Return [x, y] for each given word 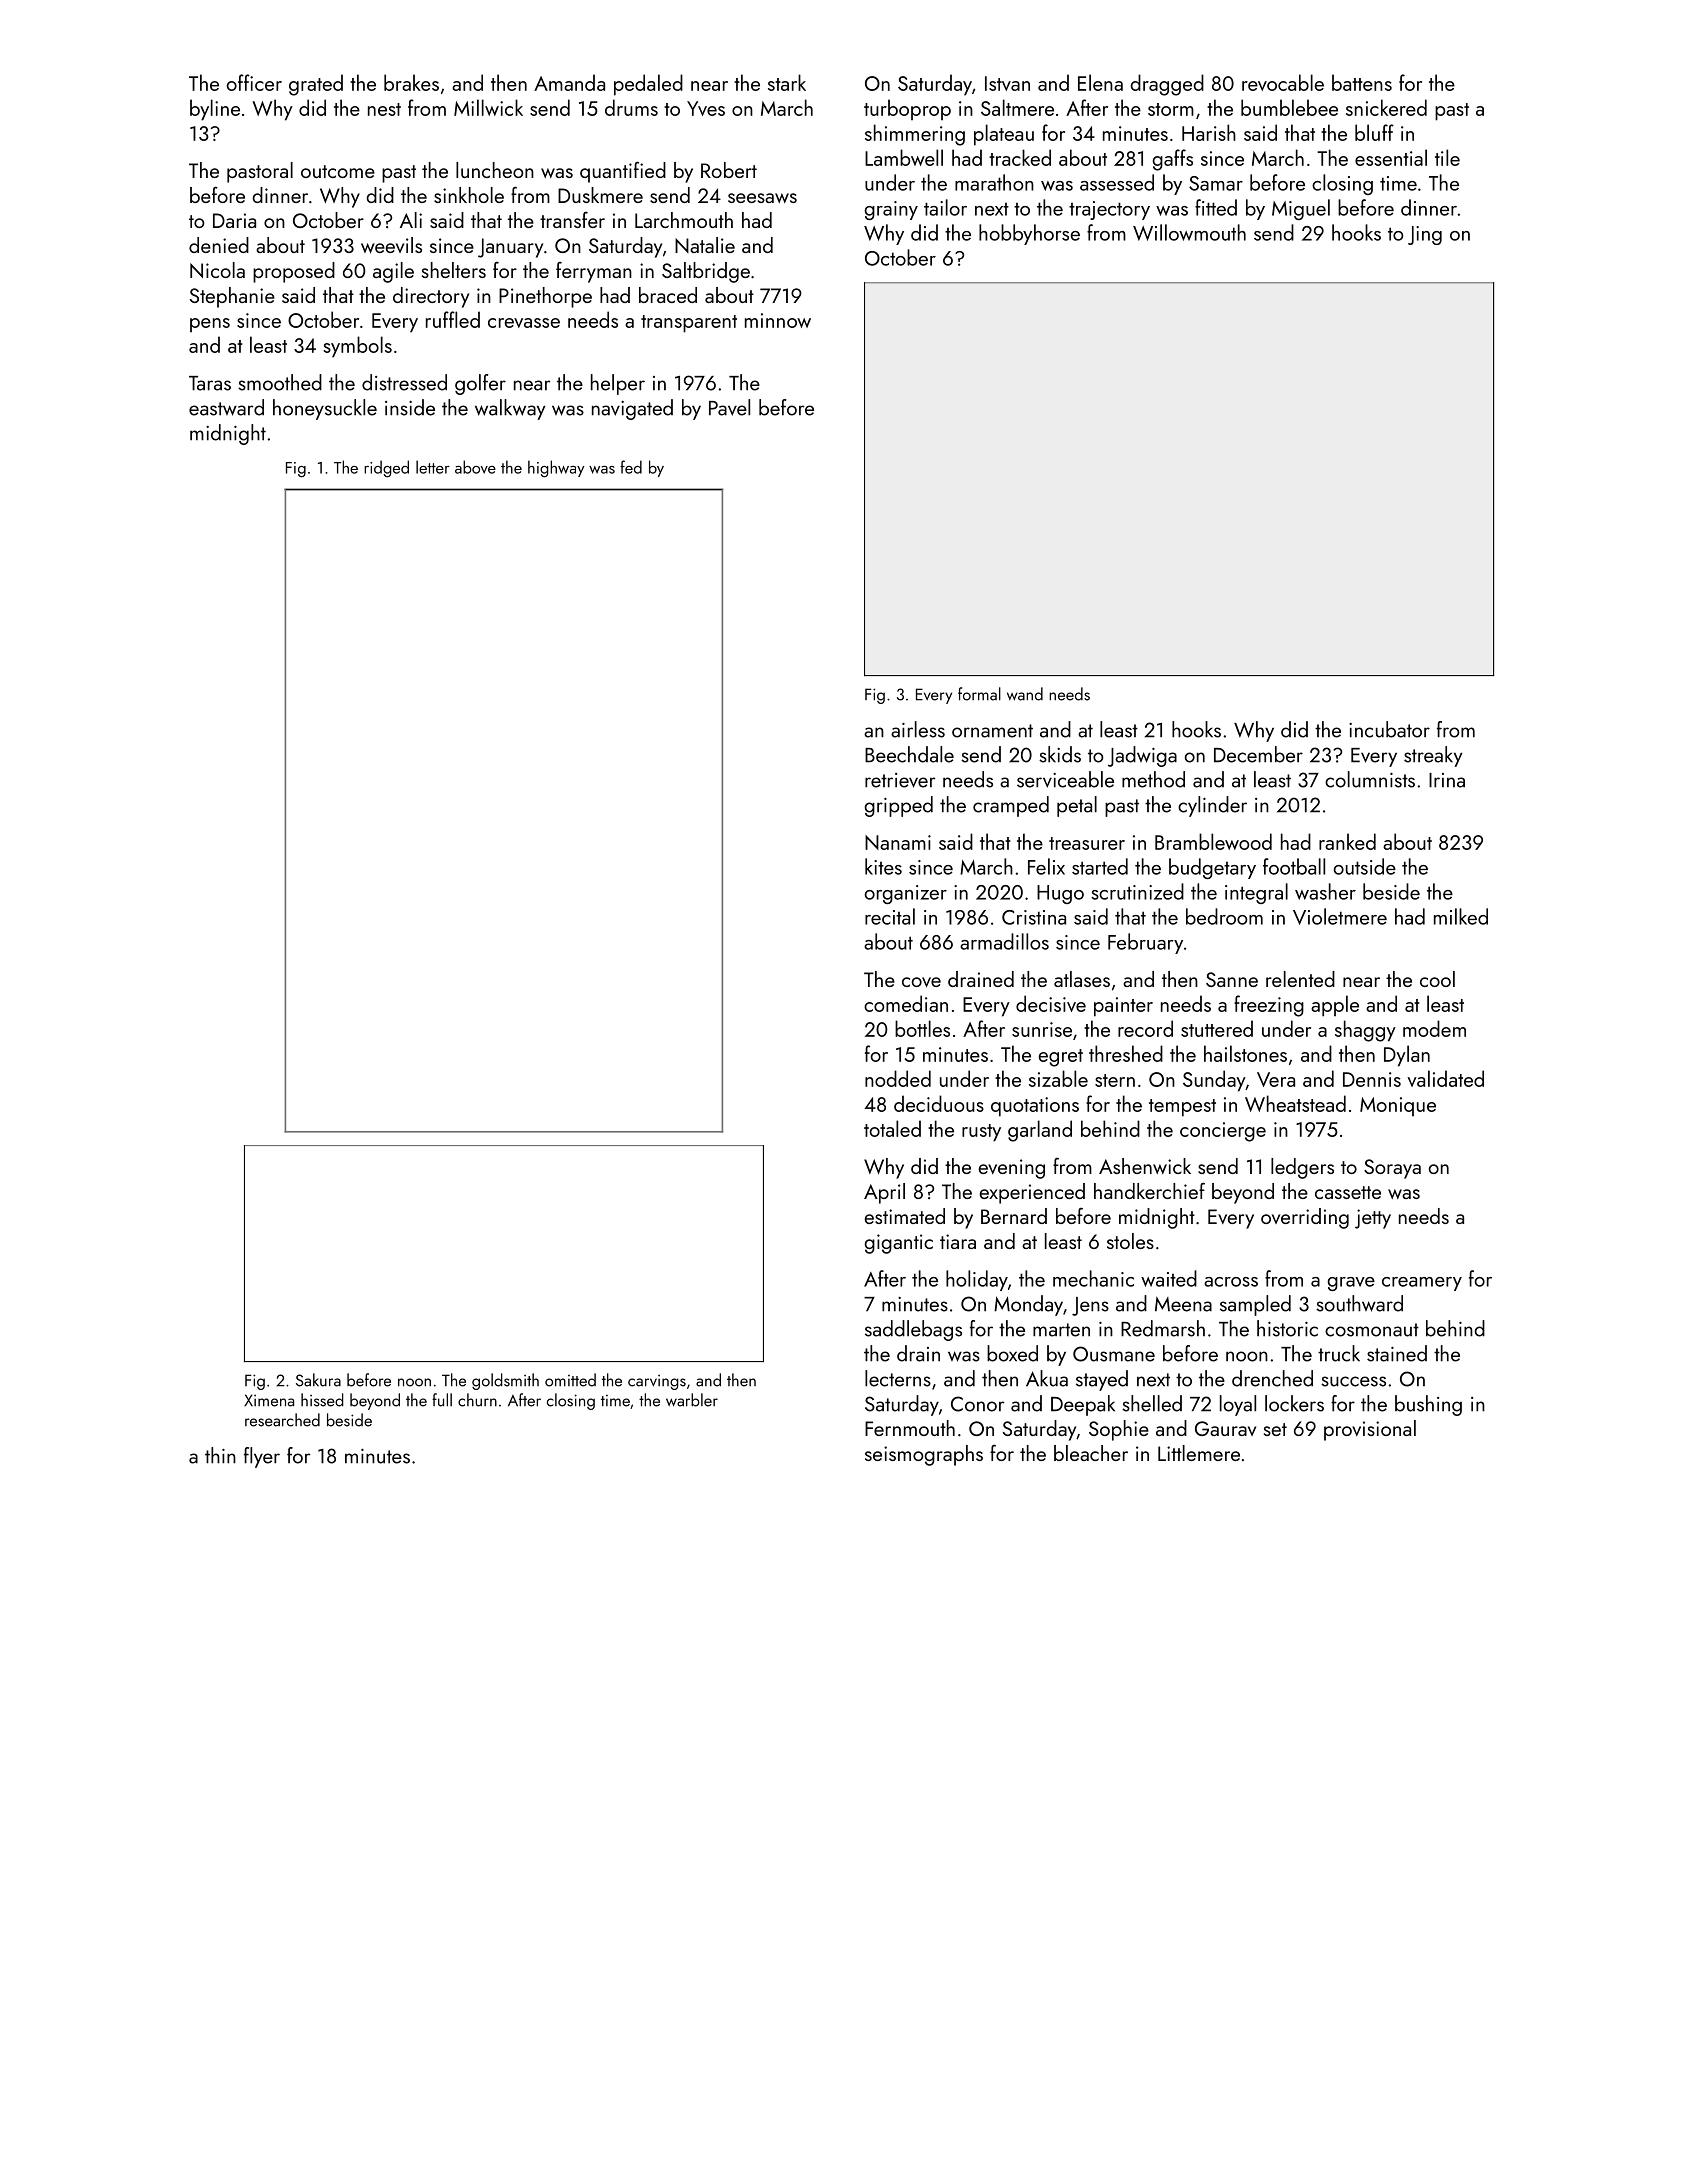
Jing [1425, 235]
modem [1434, 1028]
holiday [977, 1280]
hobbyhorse [1029, 234]
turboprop [907, 109]
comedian [906, 1003]
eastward [226, 407]
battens [1362, 82]
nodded [898, 1078]
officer [254, 82]
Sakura [318, 1380]
